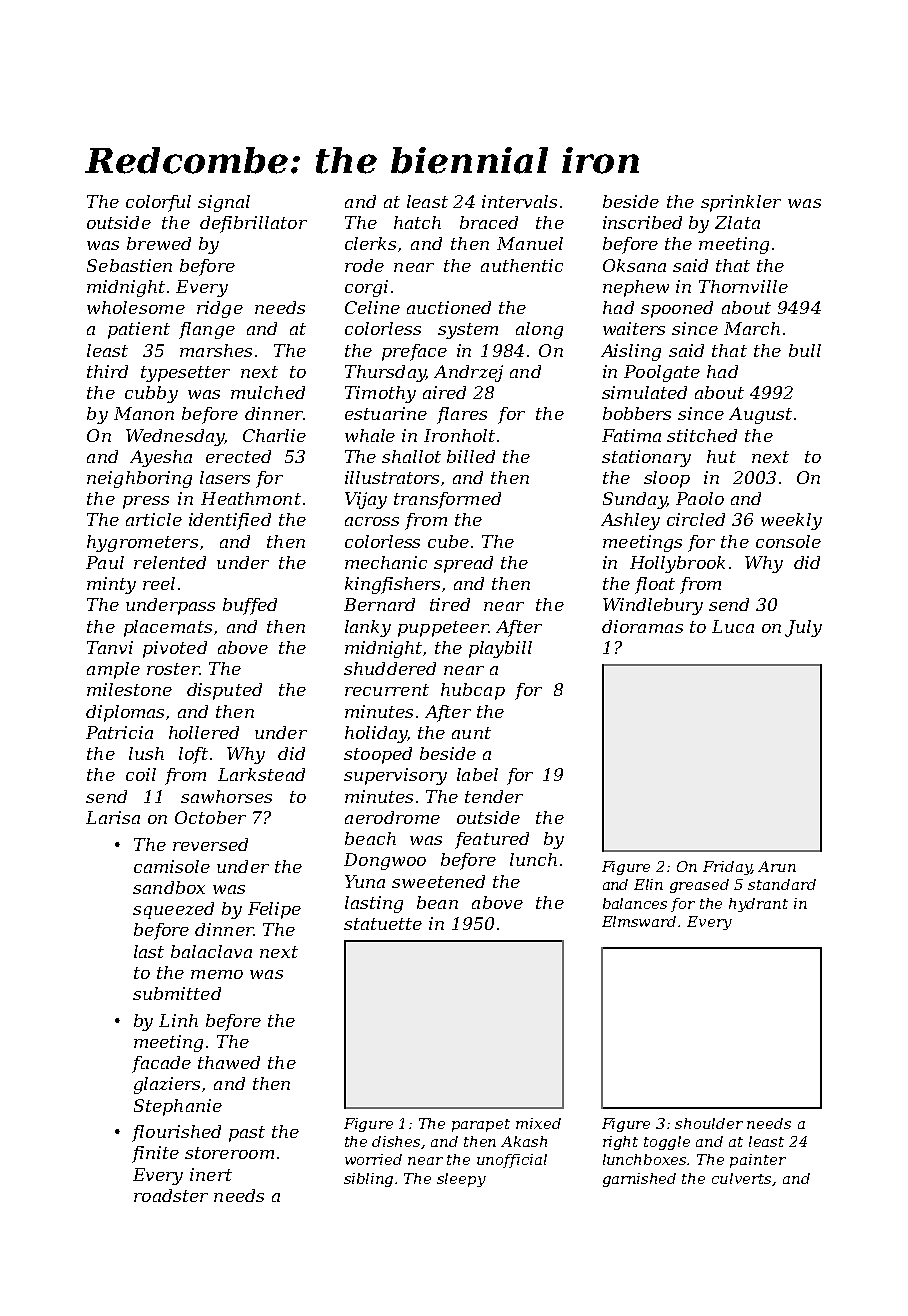 The width and height of the screenshot is (908, 1316). What do you see at coordinates (229, 1062) in the screenshot?
I see `thawed` at bounding box center [229, 1062].
